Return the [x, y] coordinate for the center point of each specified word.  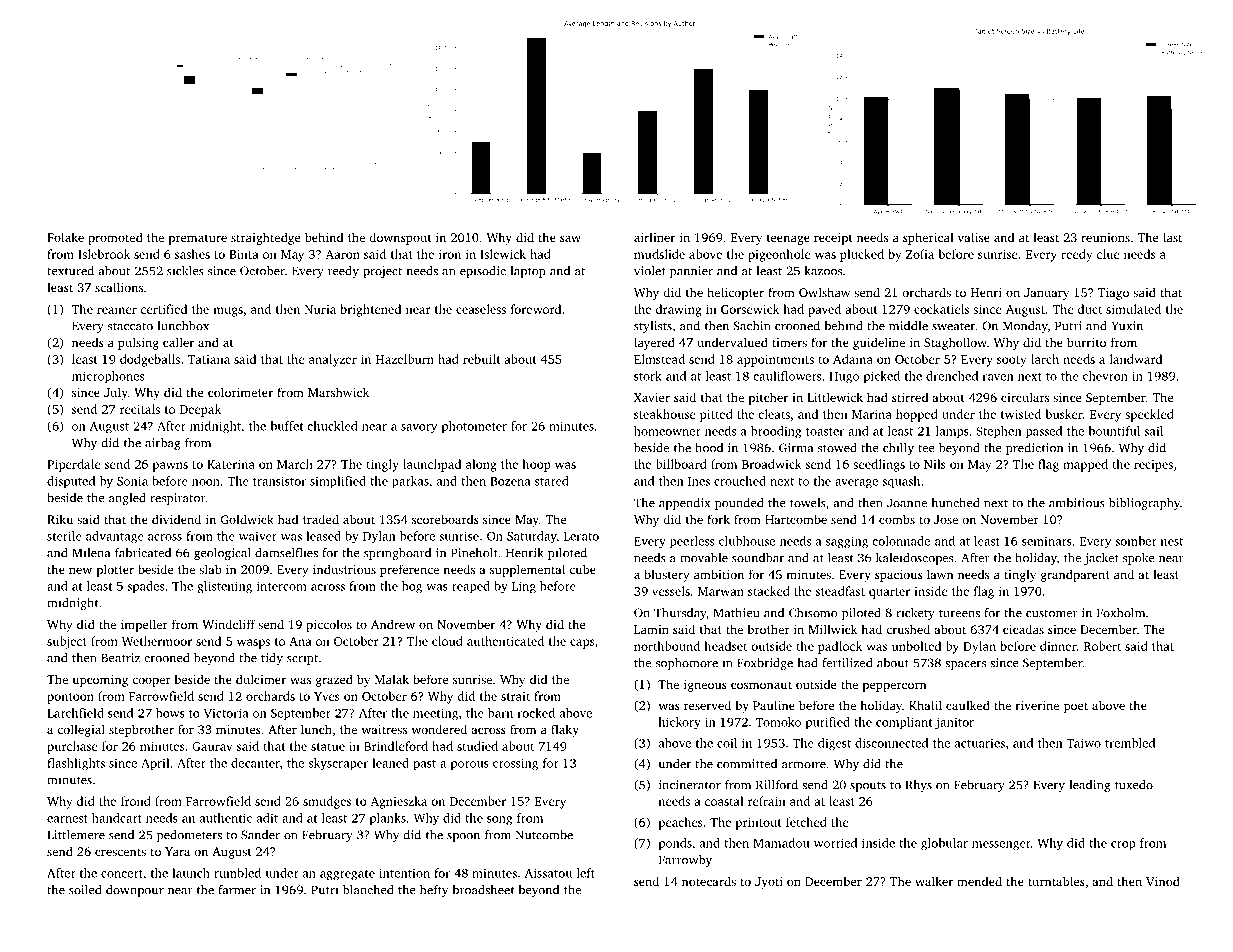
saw [570, 238]
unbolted [916, 646]
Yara [177, 851]
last [1172, 237]
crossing [515, 764]
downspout [400, 238]
